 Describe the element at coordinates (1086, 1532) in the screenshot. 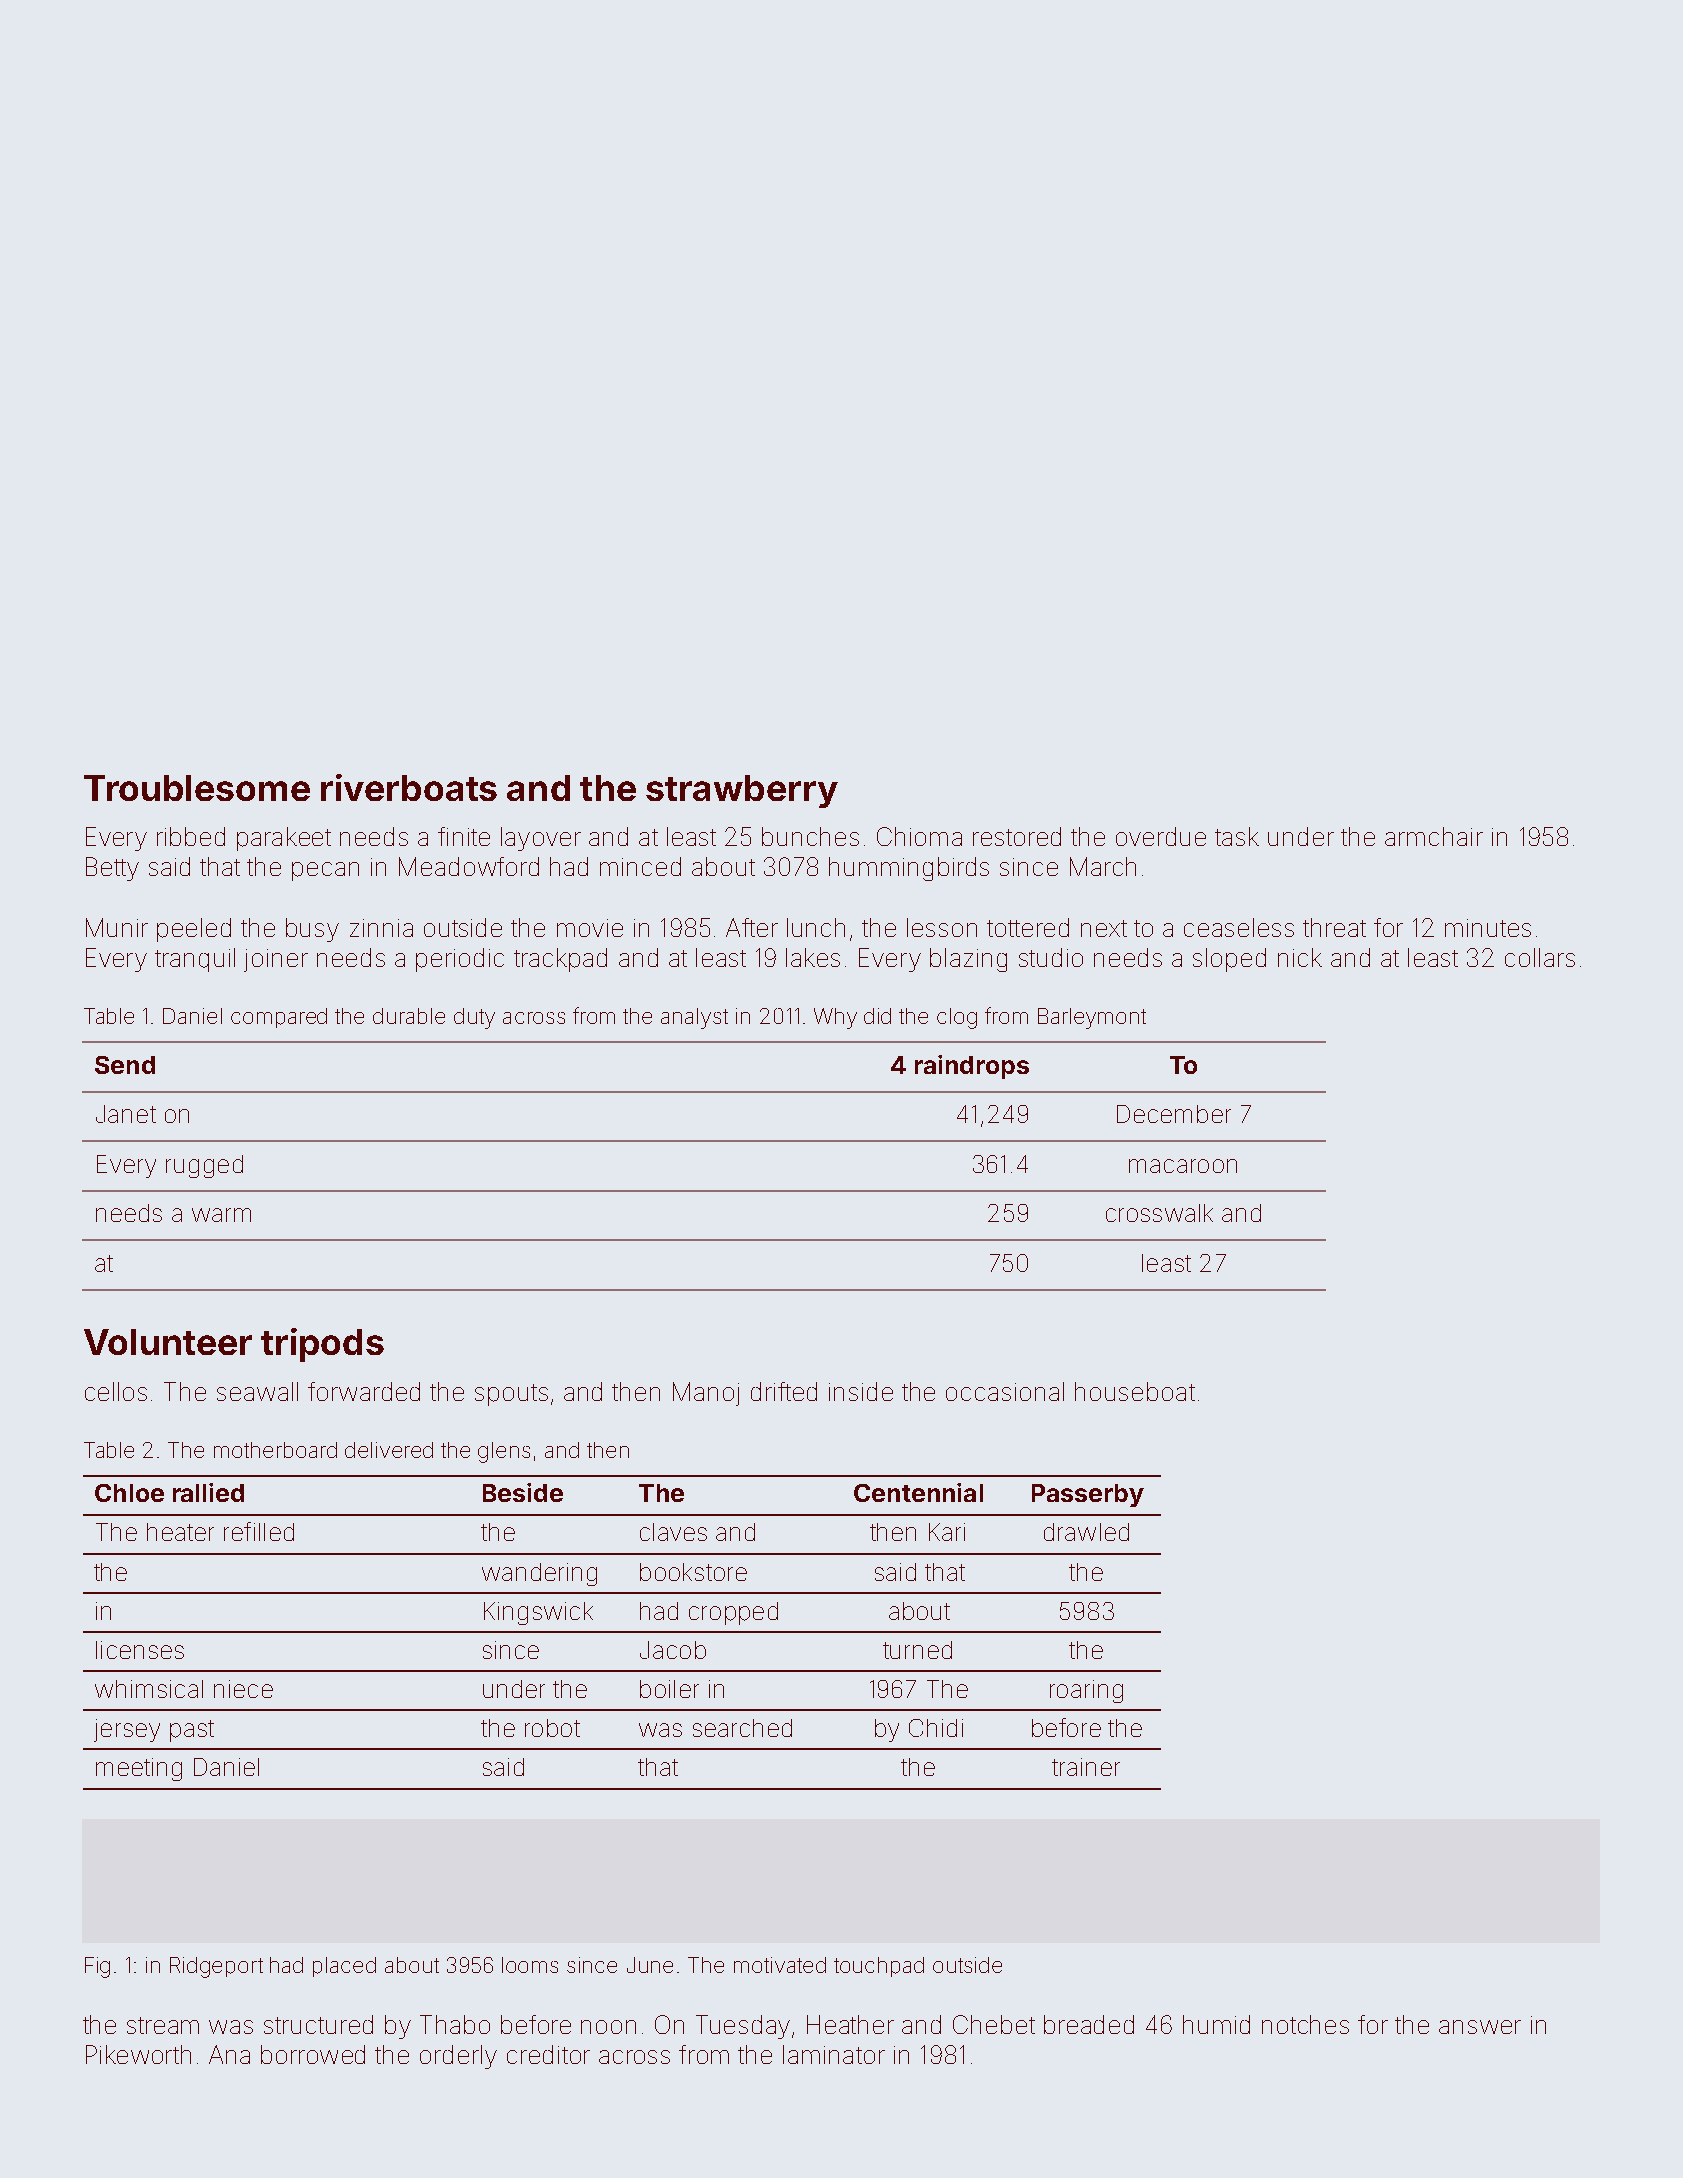

I see `drawled` at that location.
